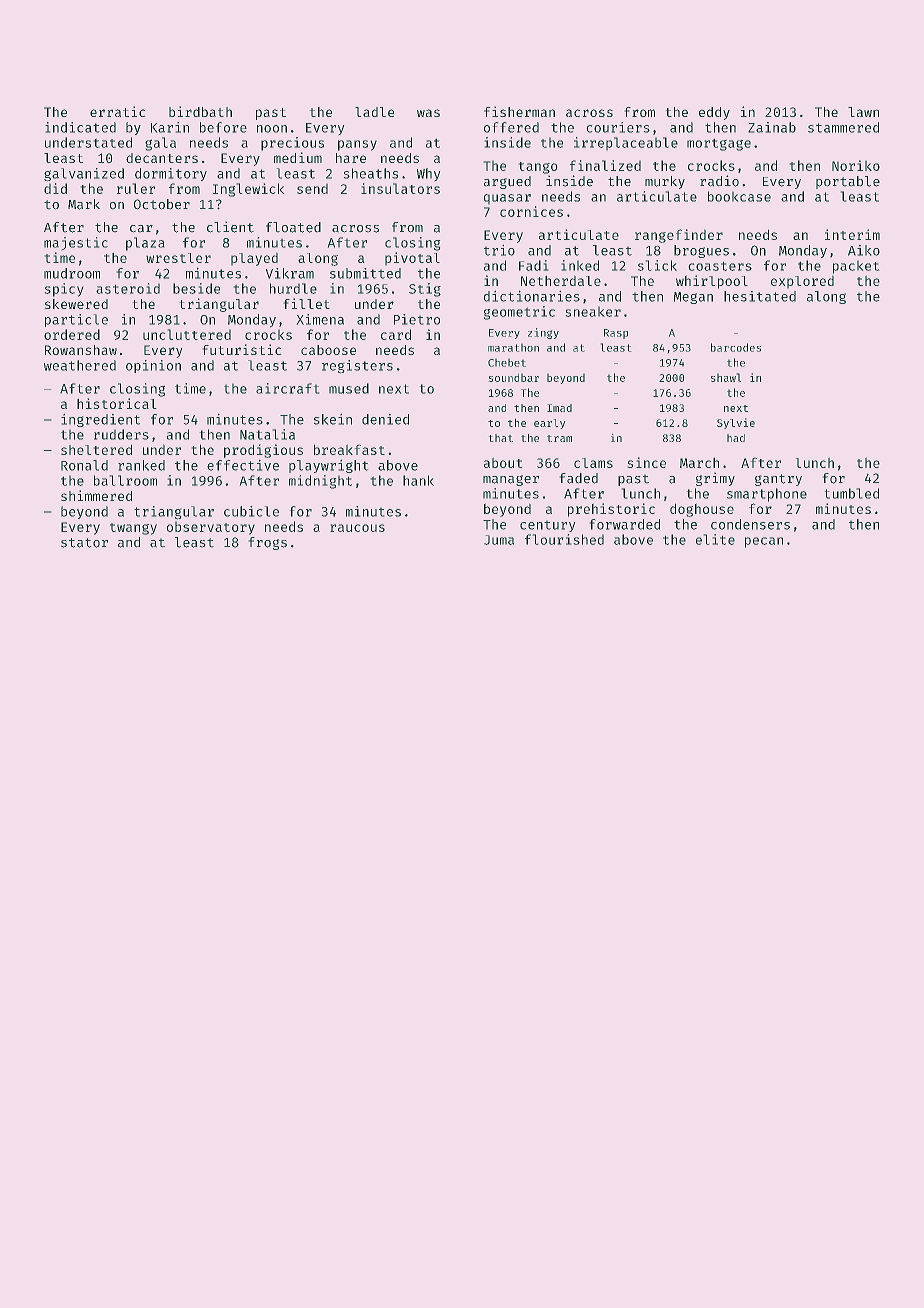 The height and width of the page is (1308, 924). Describe the element at coordinates (162, 158) in the page. I see `decanters` at that location.
